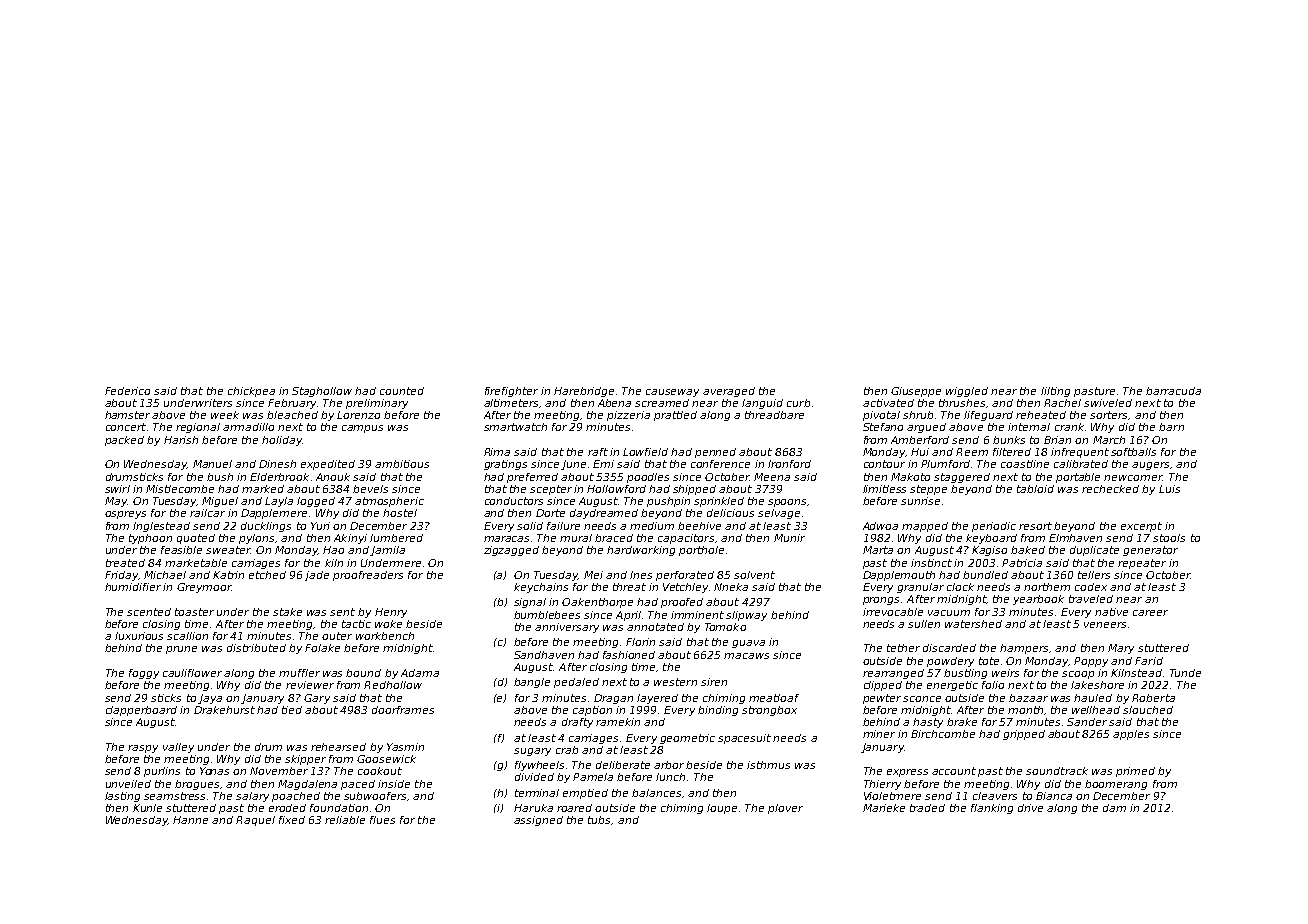  I want to click on Yuri, so click(320, 526).
